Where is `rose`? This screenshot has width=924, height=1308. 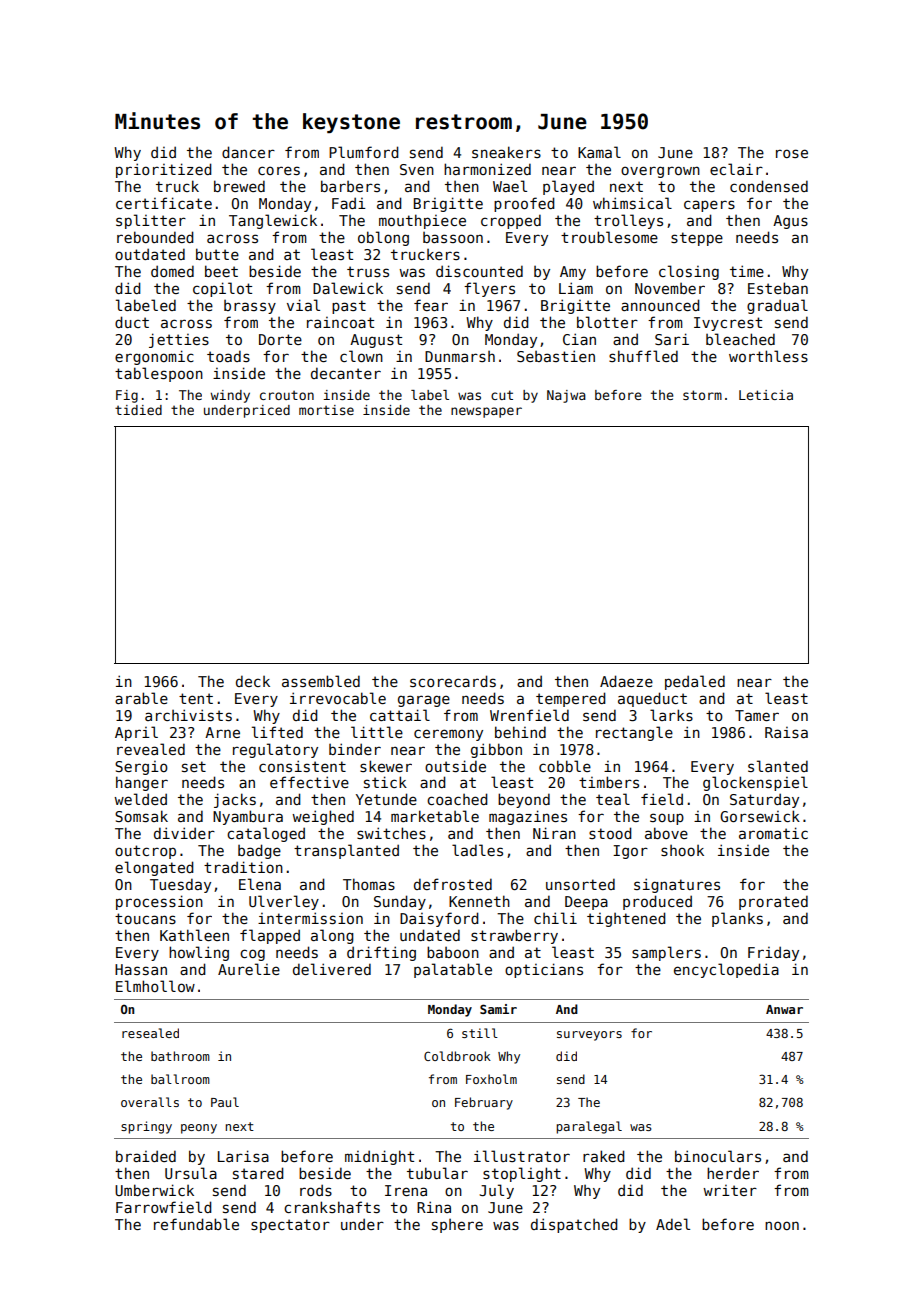
rose is located at coordinates (792, 153).
